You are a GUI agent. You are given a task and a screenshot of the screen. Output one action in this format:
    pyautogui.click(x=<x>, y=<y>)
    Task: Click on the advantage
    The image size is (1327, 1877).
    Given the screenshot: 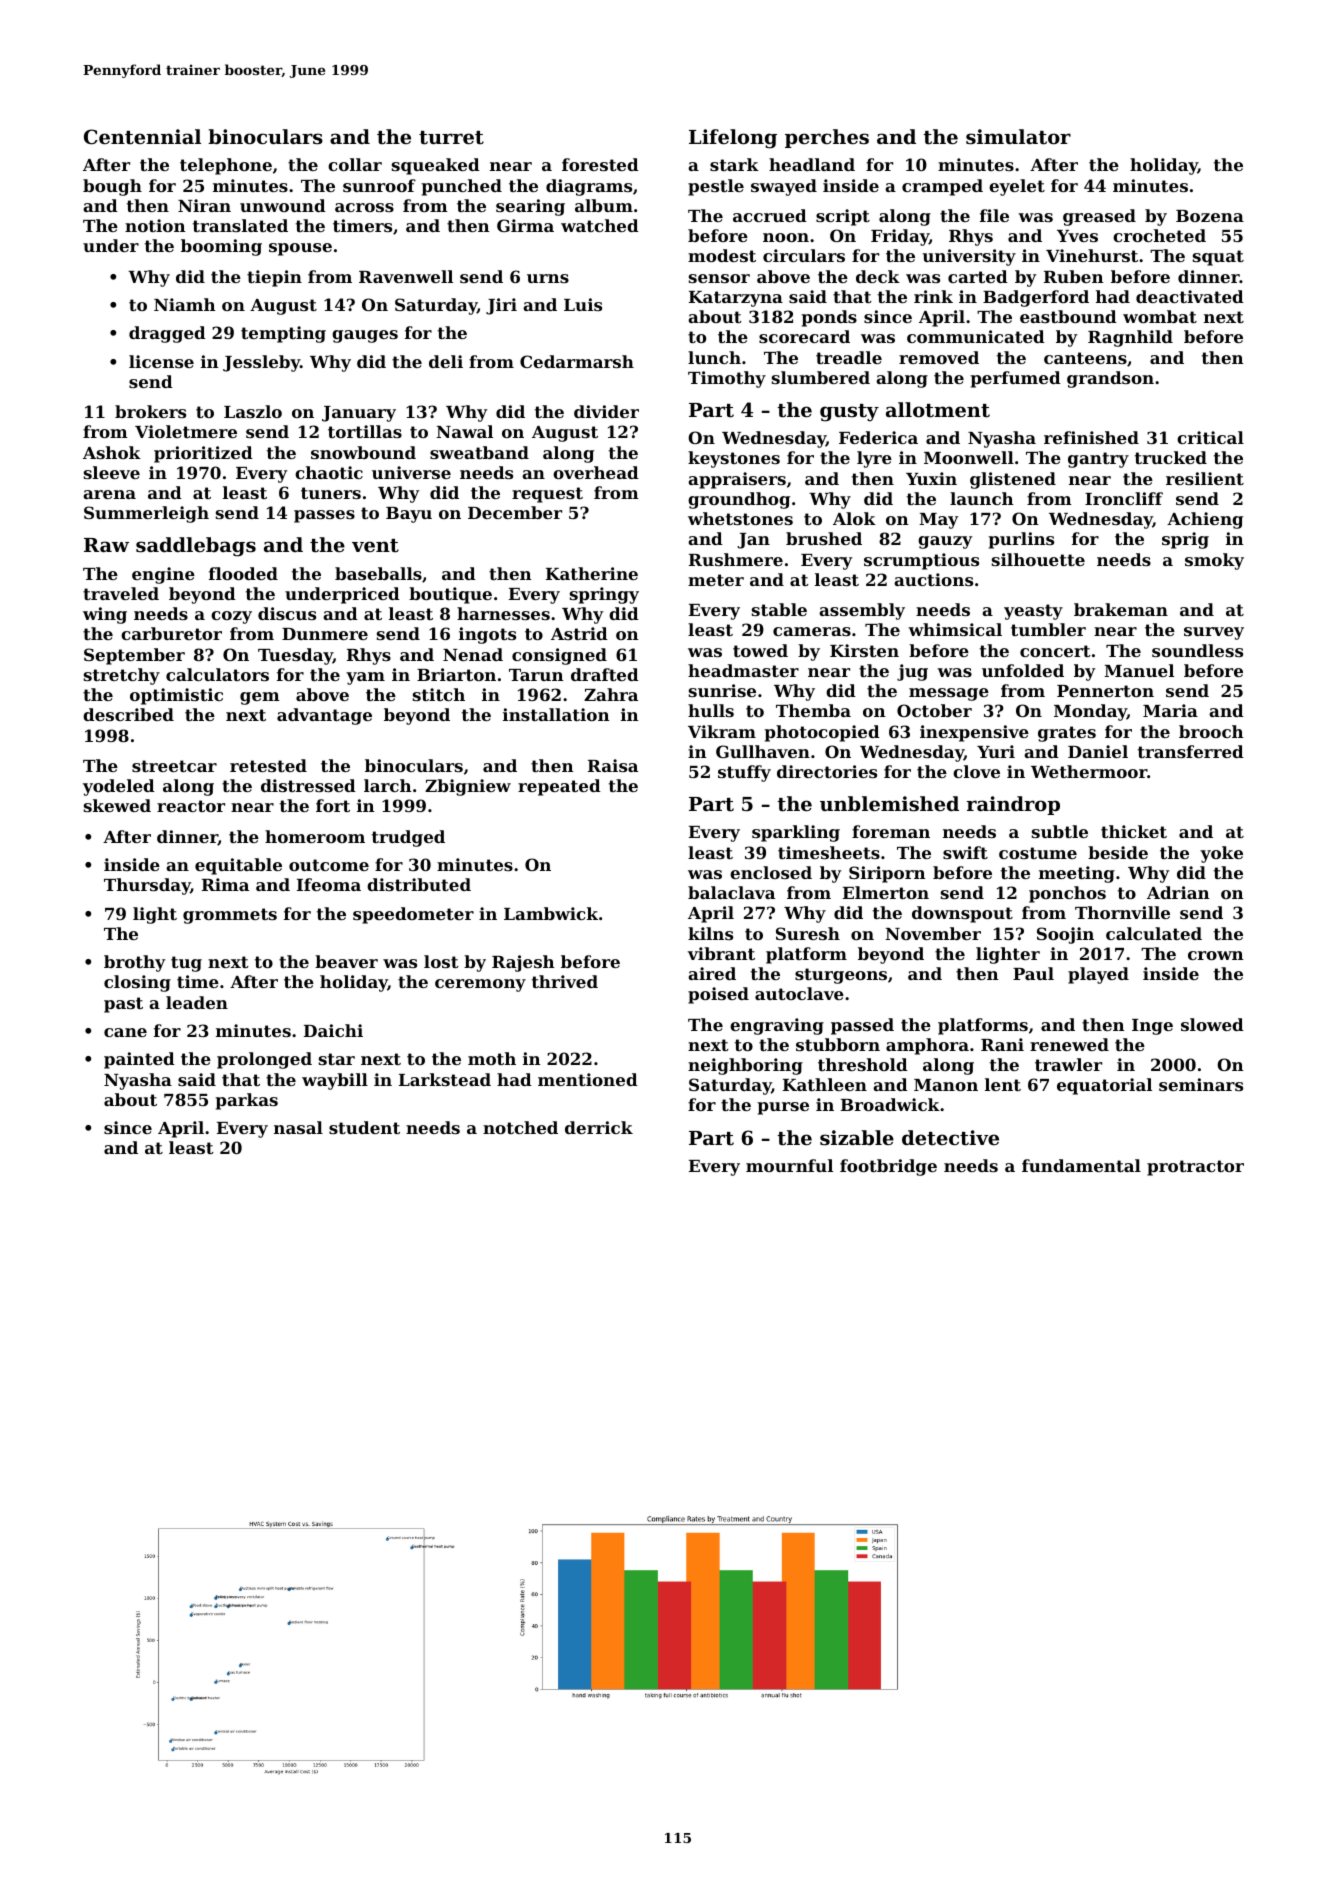 What is the action you would take?
    pyautogui.click(x=324, y=716)
